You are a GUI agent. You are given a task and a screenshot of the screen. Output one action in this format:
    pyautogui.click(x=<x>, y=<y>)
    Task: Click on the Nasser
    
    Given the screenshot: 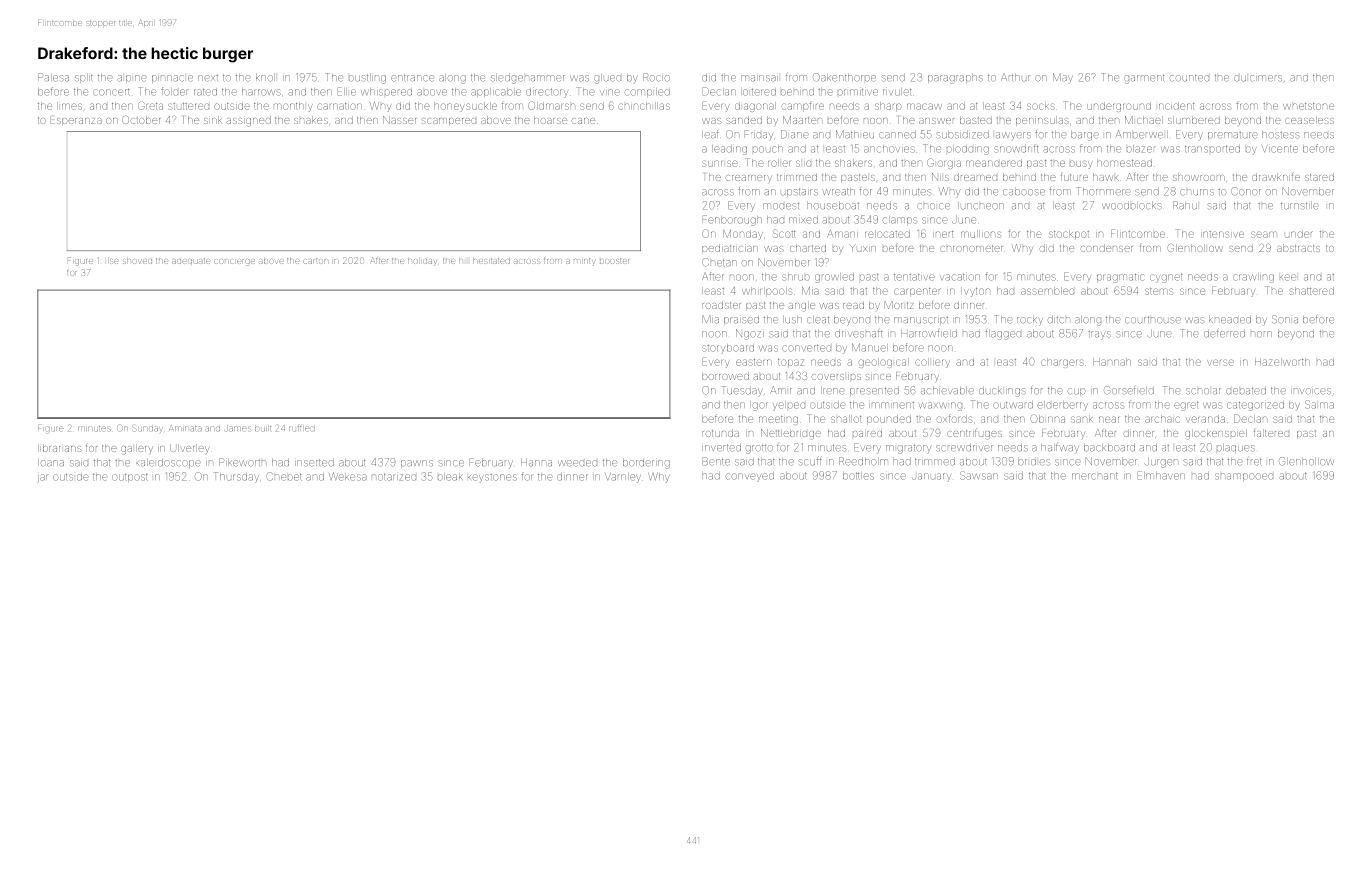 What is the action you would take?
    pyautogui.click(x=399, y=120)
